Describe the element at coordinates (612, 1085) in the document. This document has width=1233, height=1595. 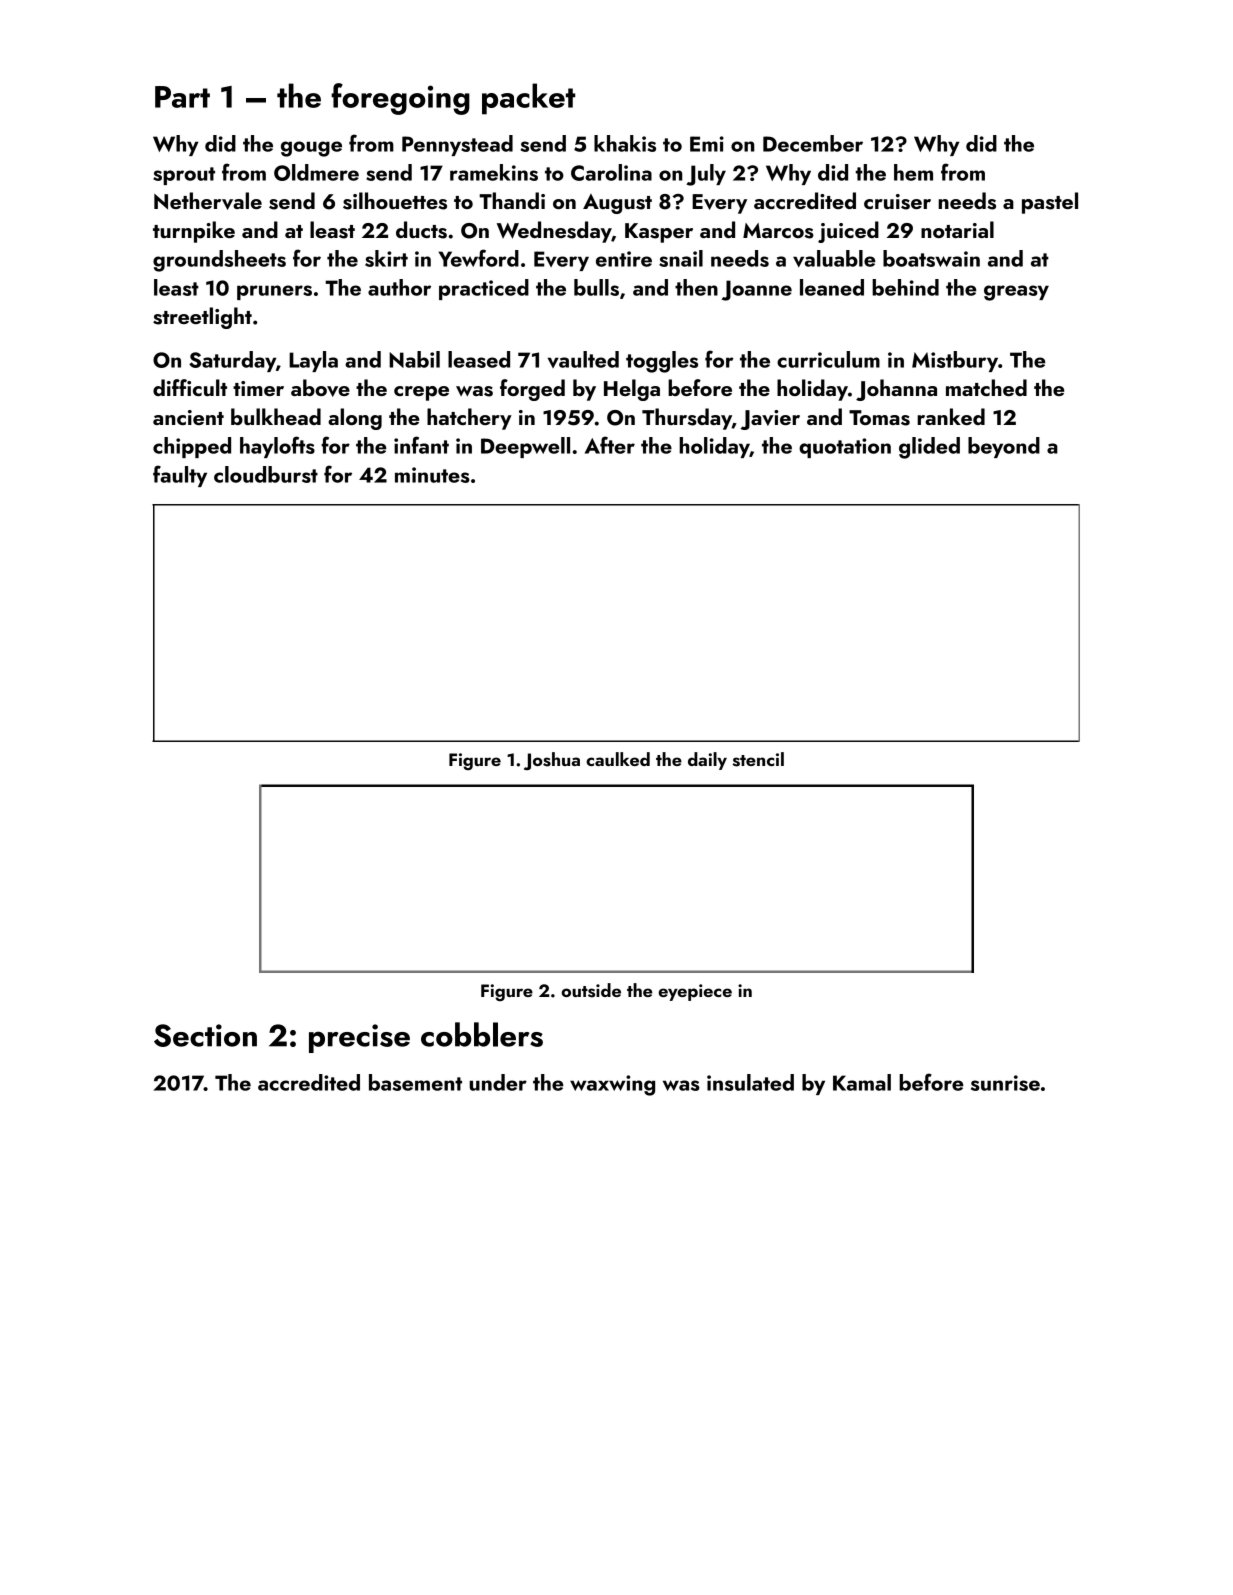
I see `waxwing` at that location.
